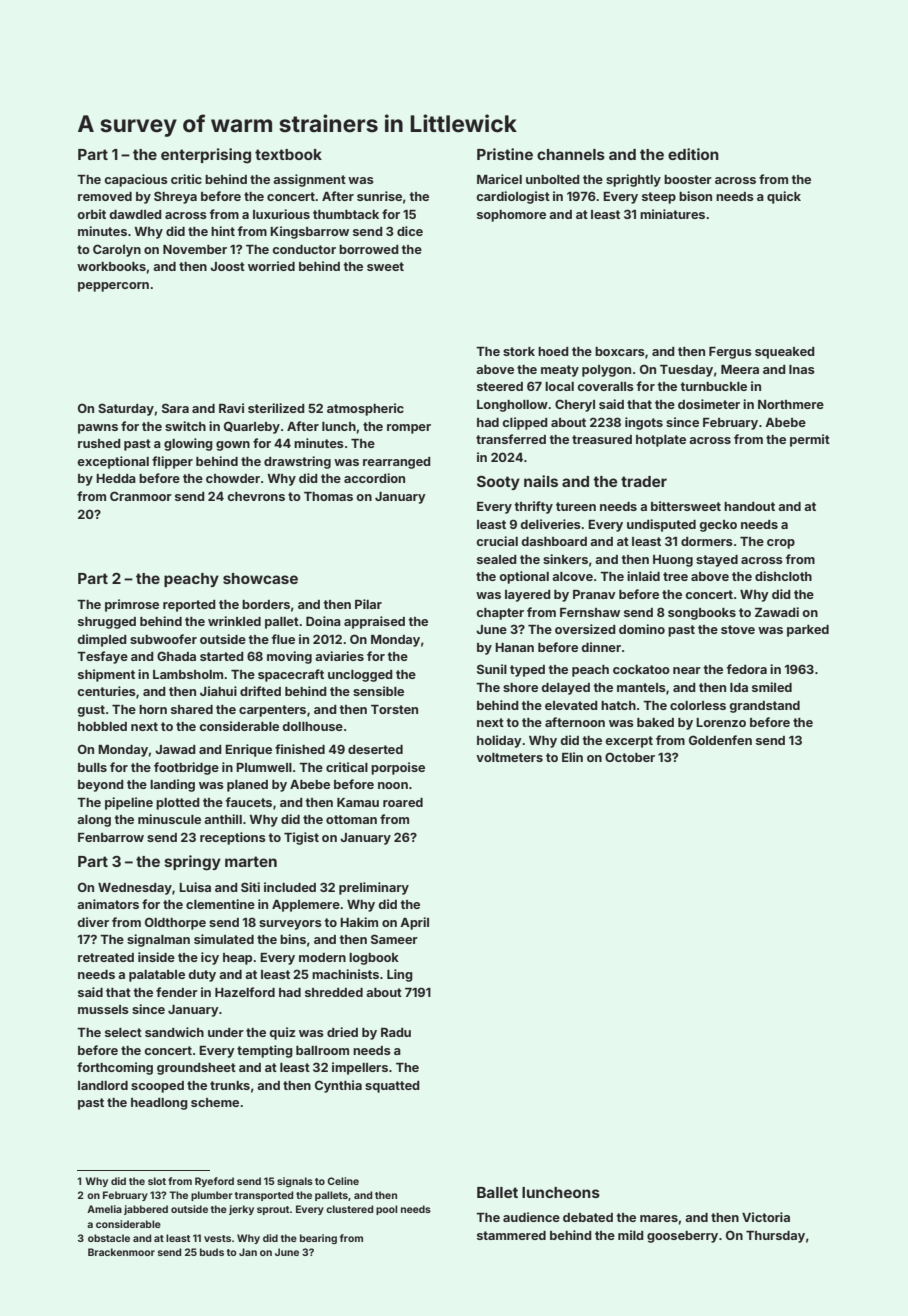 The image size is (908, 1316). Describe the element at coordinates (659, 1218) in the screenshot. I see `mares` at that location.
